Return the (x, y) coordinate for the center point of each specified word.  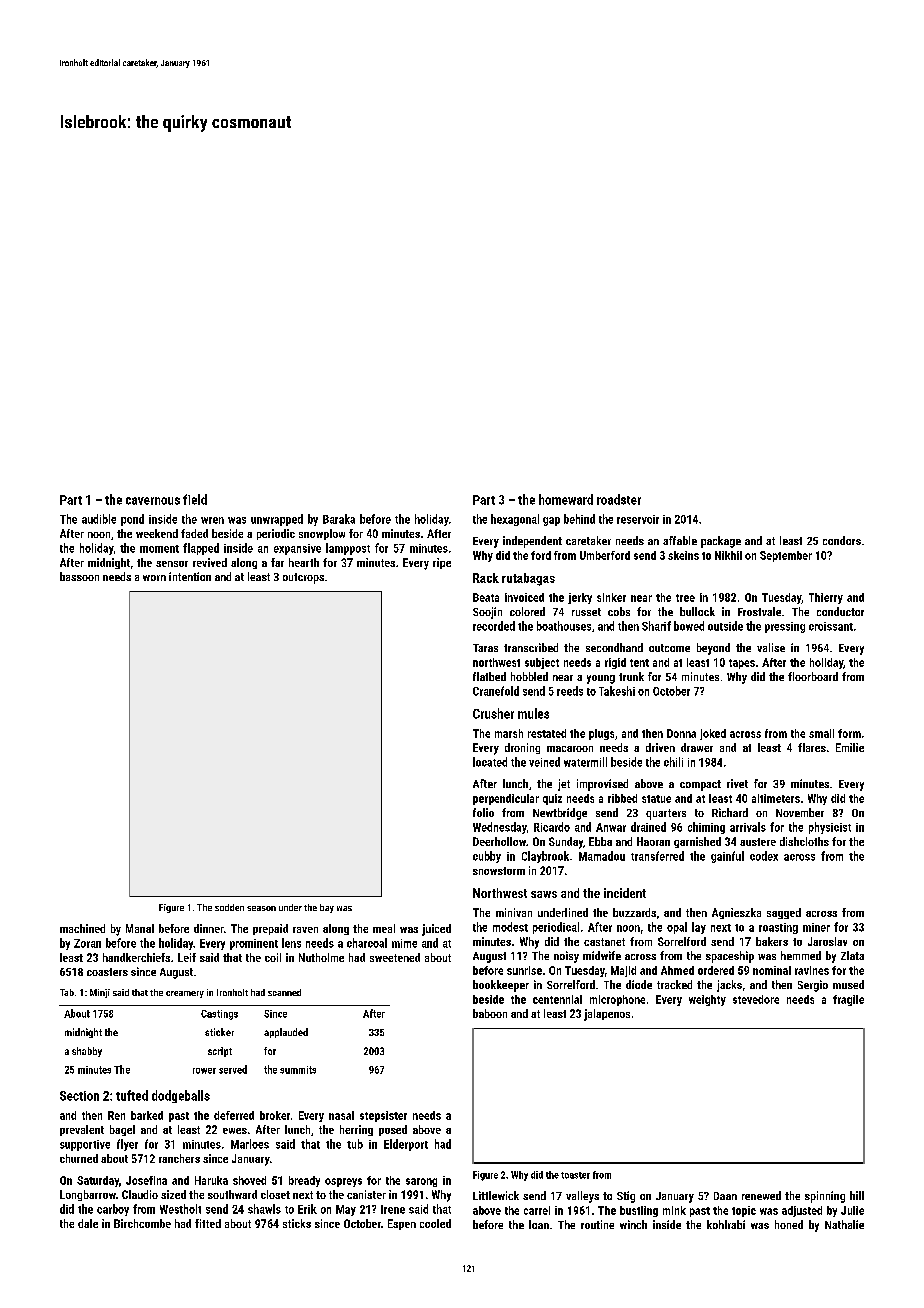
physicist (830, 828)
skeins (683, 555)
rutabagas (528, 579)
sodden (229, 907)
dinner (209, 928)
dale (88, 1223)
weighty (707, 1000)
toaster (575, 1175)
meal (384, 928)
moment (159, 549)
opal (677, 928)
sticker (219, 1032)
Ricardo (552, 827)
